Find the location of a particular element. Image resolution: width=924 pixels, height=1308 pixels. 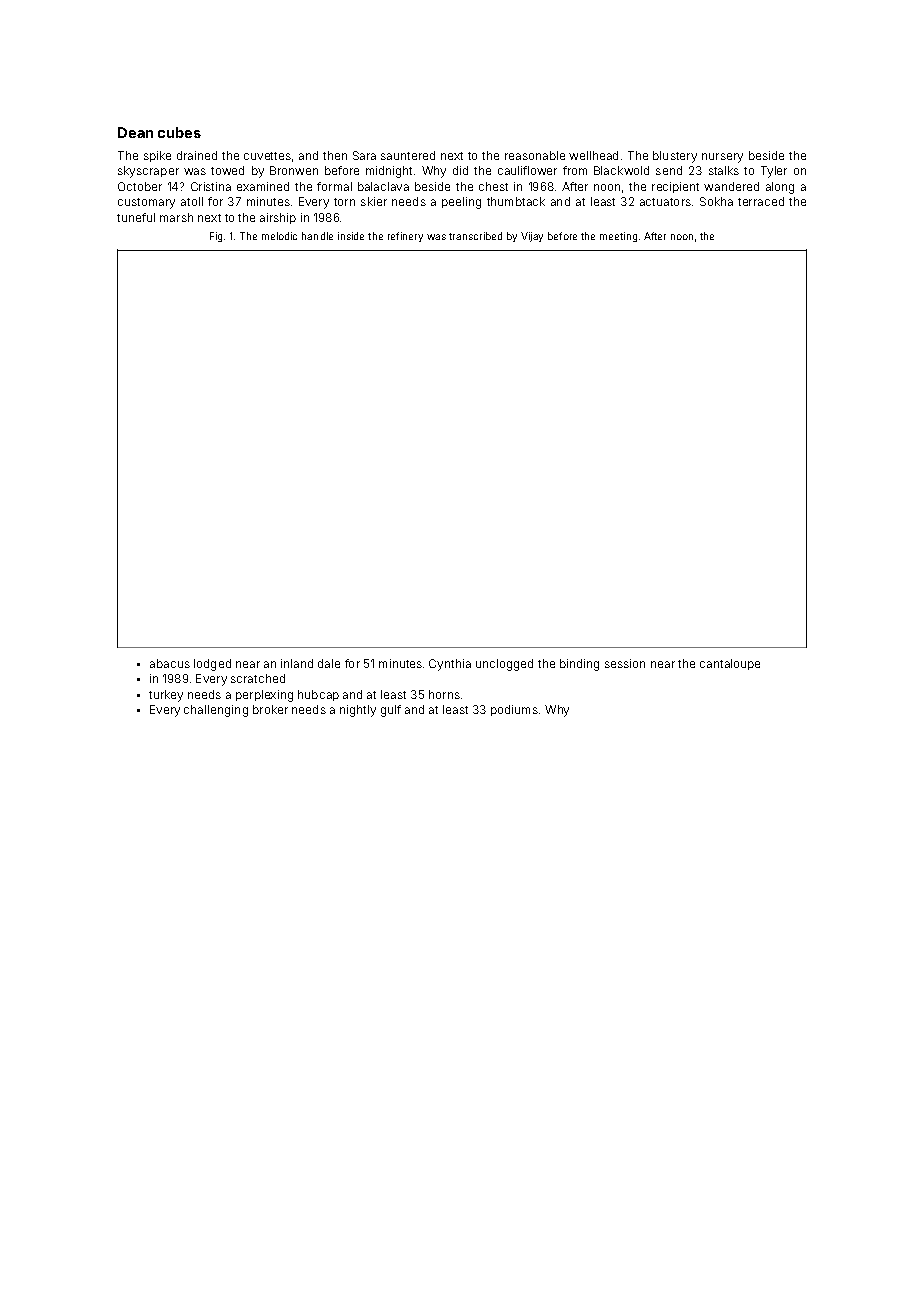

Fig is located at coordinates (216, 237).
